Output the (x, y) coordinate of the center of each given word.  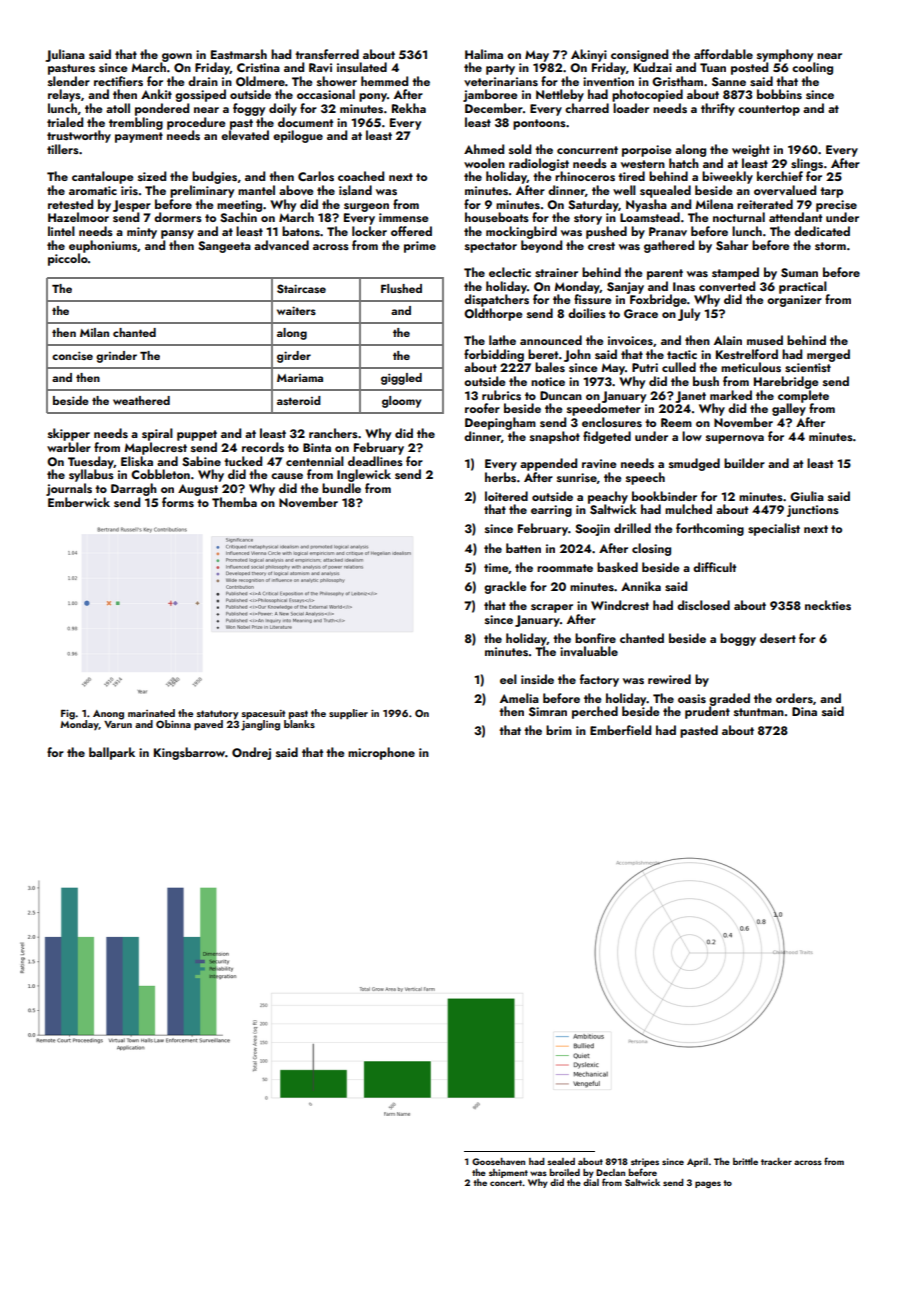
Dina (804, 711)
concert (506, 1183)
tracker (776, 1161)
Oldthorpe (493, 314)
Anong (108, 715)
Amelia (519, 698)
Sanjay (625, 288)
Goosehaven (498, 1161)
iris (129, 190)
